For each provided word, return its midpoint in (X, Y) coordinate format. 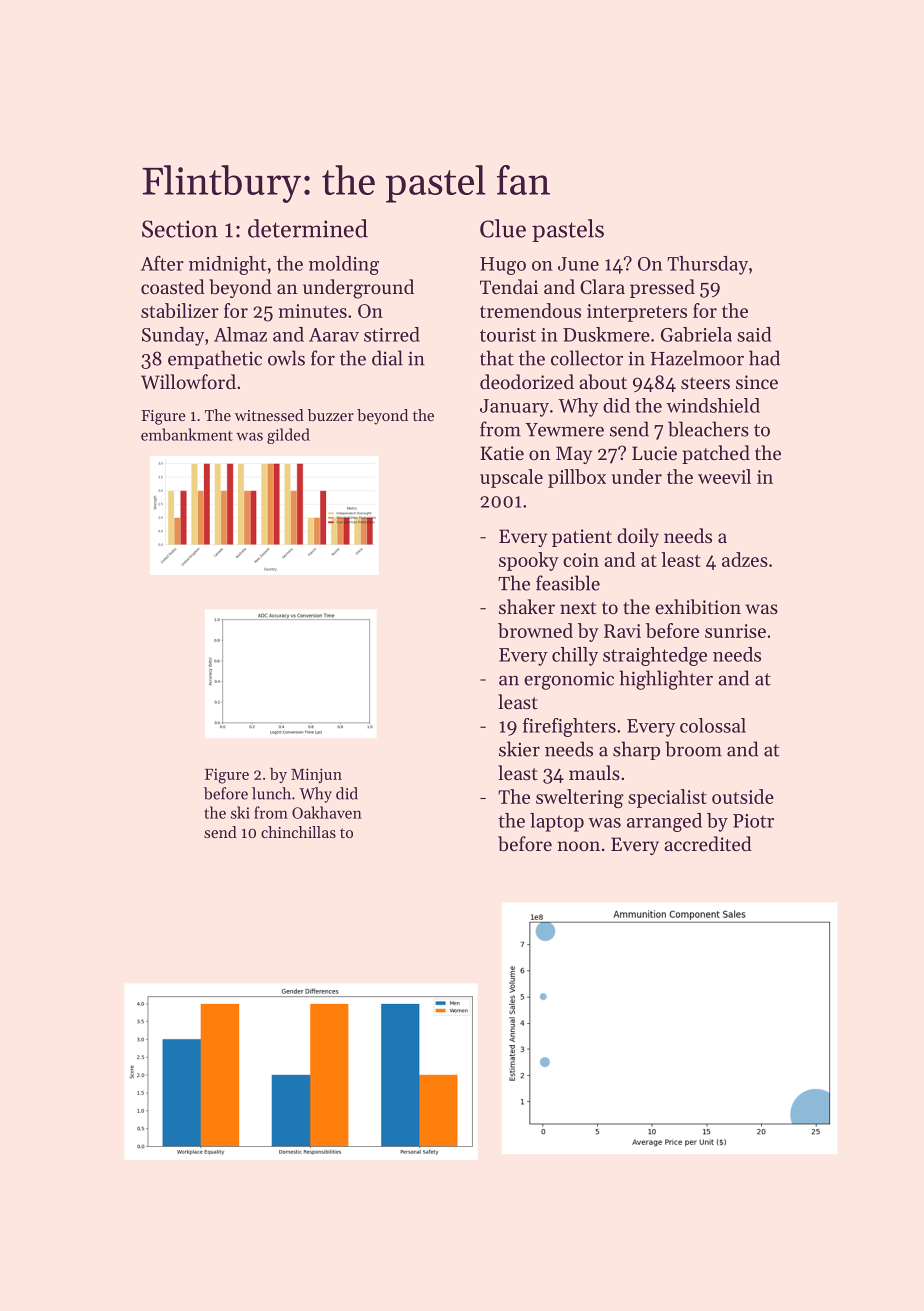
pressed (662, 288)
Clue (503, 228)
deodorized (527, 381)
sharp (636, 750)
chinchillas (298, 832)
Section (180, 229)
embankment (187, 434)
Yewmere (564, 430)
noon (578, 846)
